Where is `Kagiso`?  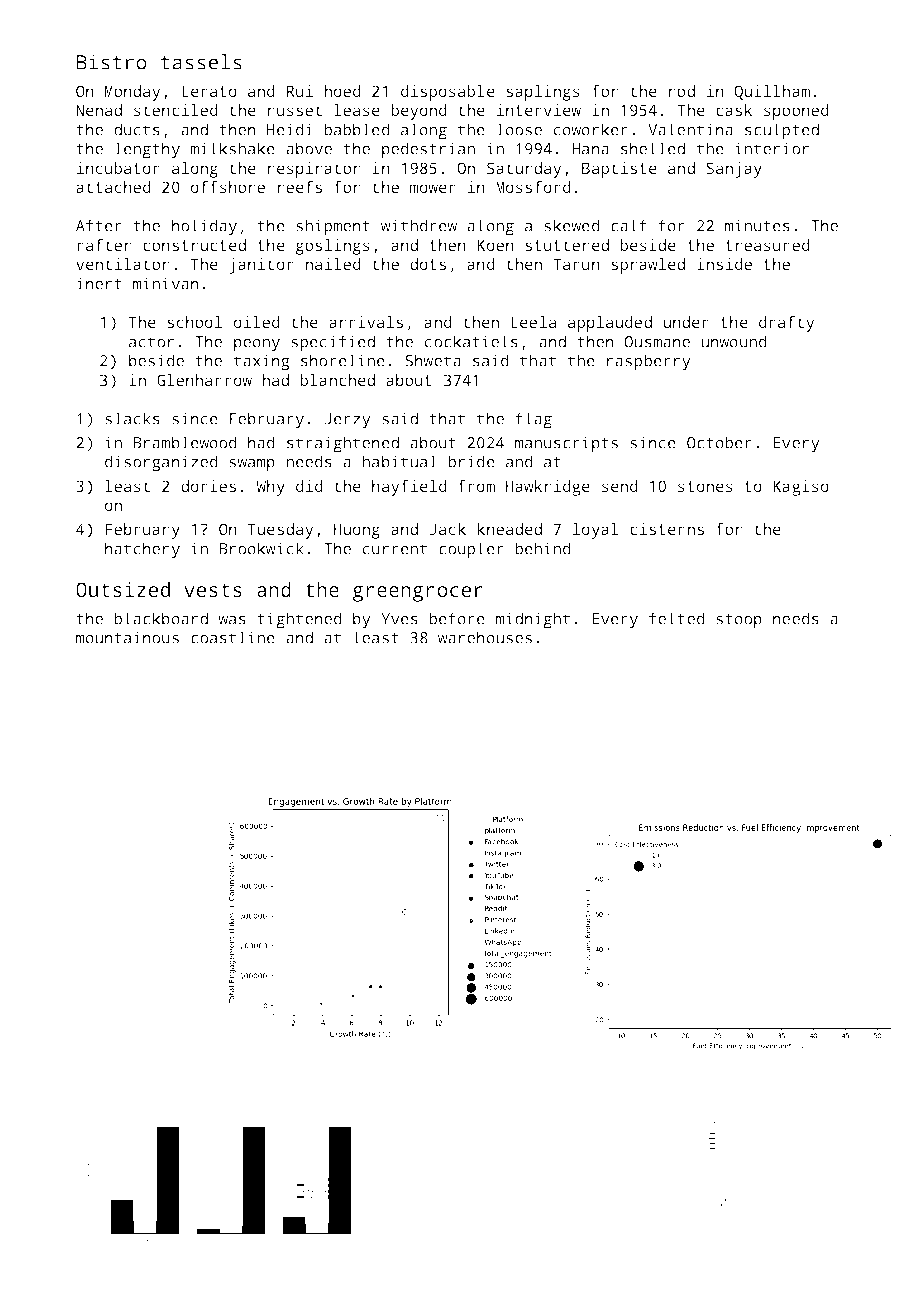
Kagiso is located at coordinates (801, 488).
